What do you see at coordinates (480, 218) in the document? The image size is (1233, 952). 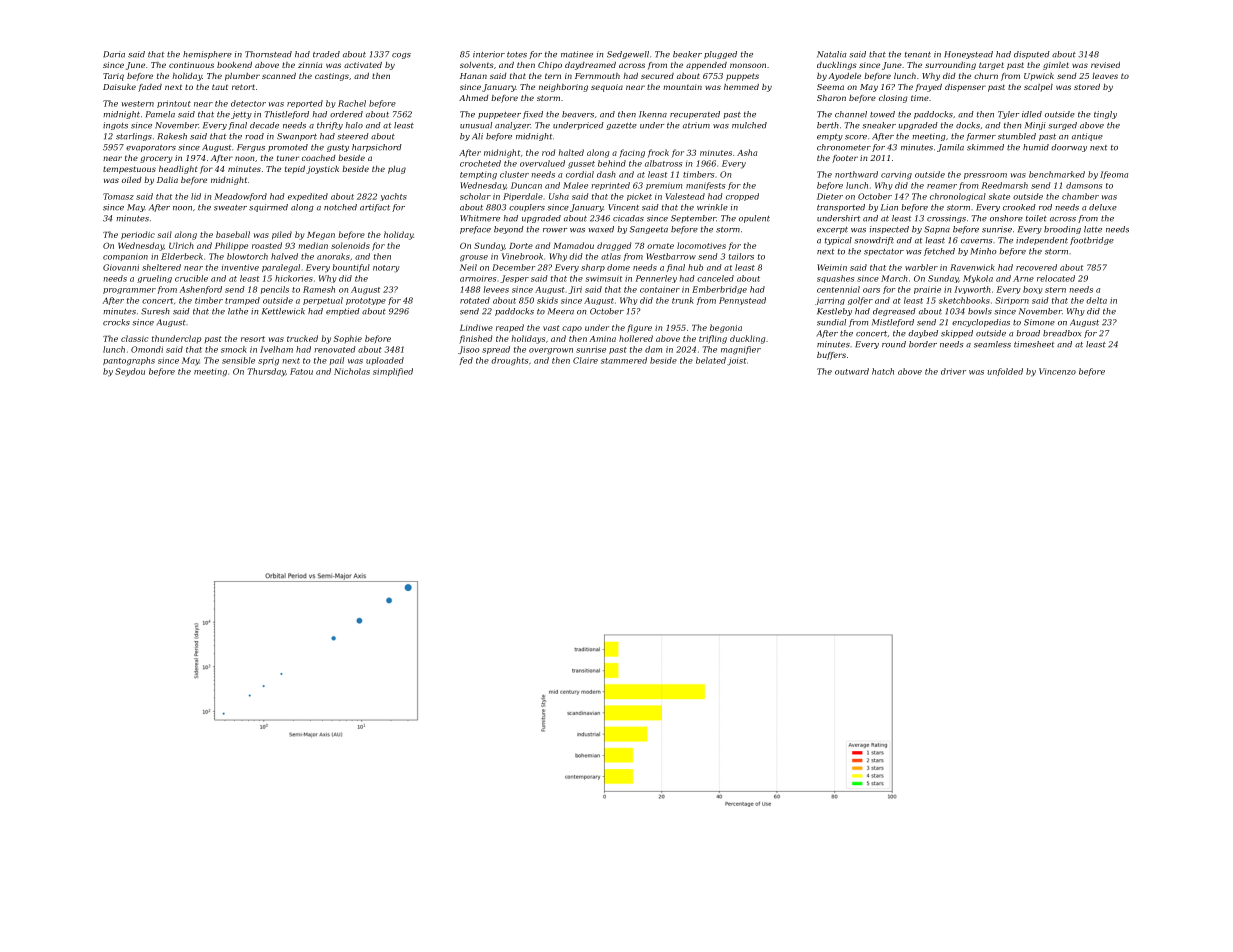 I see `Whitmere` at bounding box center [480, 218].
